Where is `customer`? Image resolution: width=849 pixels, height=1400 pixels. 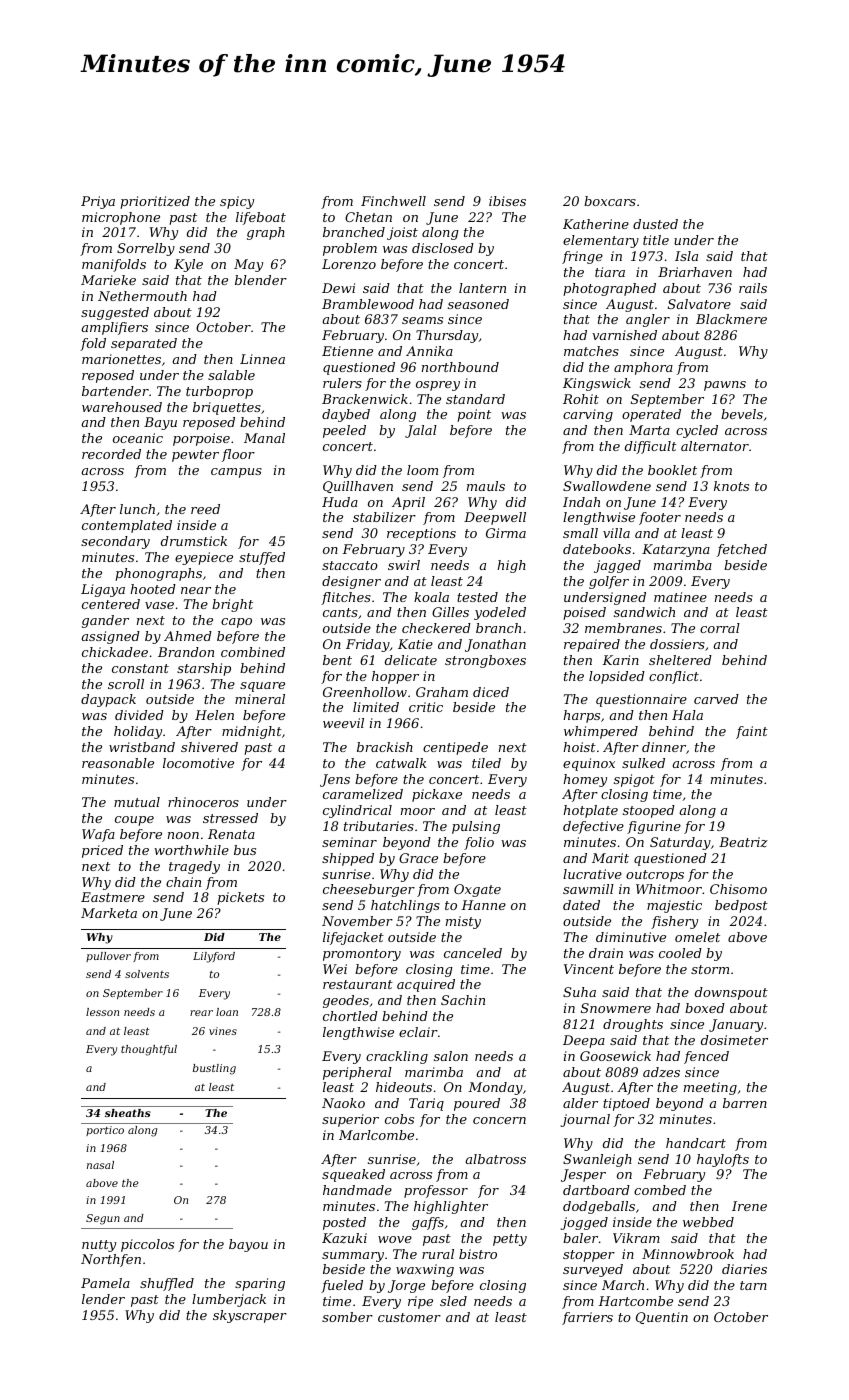 customer is located at coordinates (409, 1317).
